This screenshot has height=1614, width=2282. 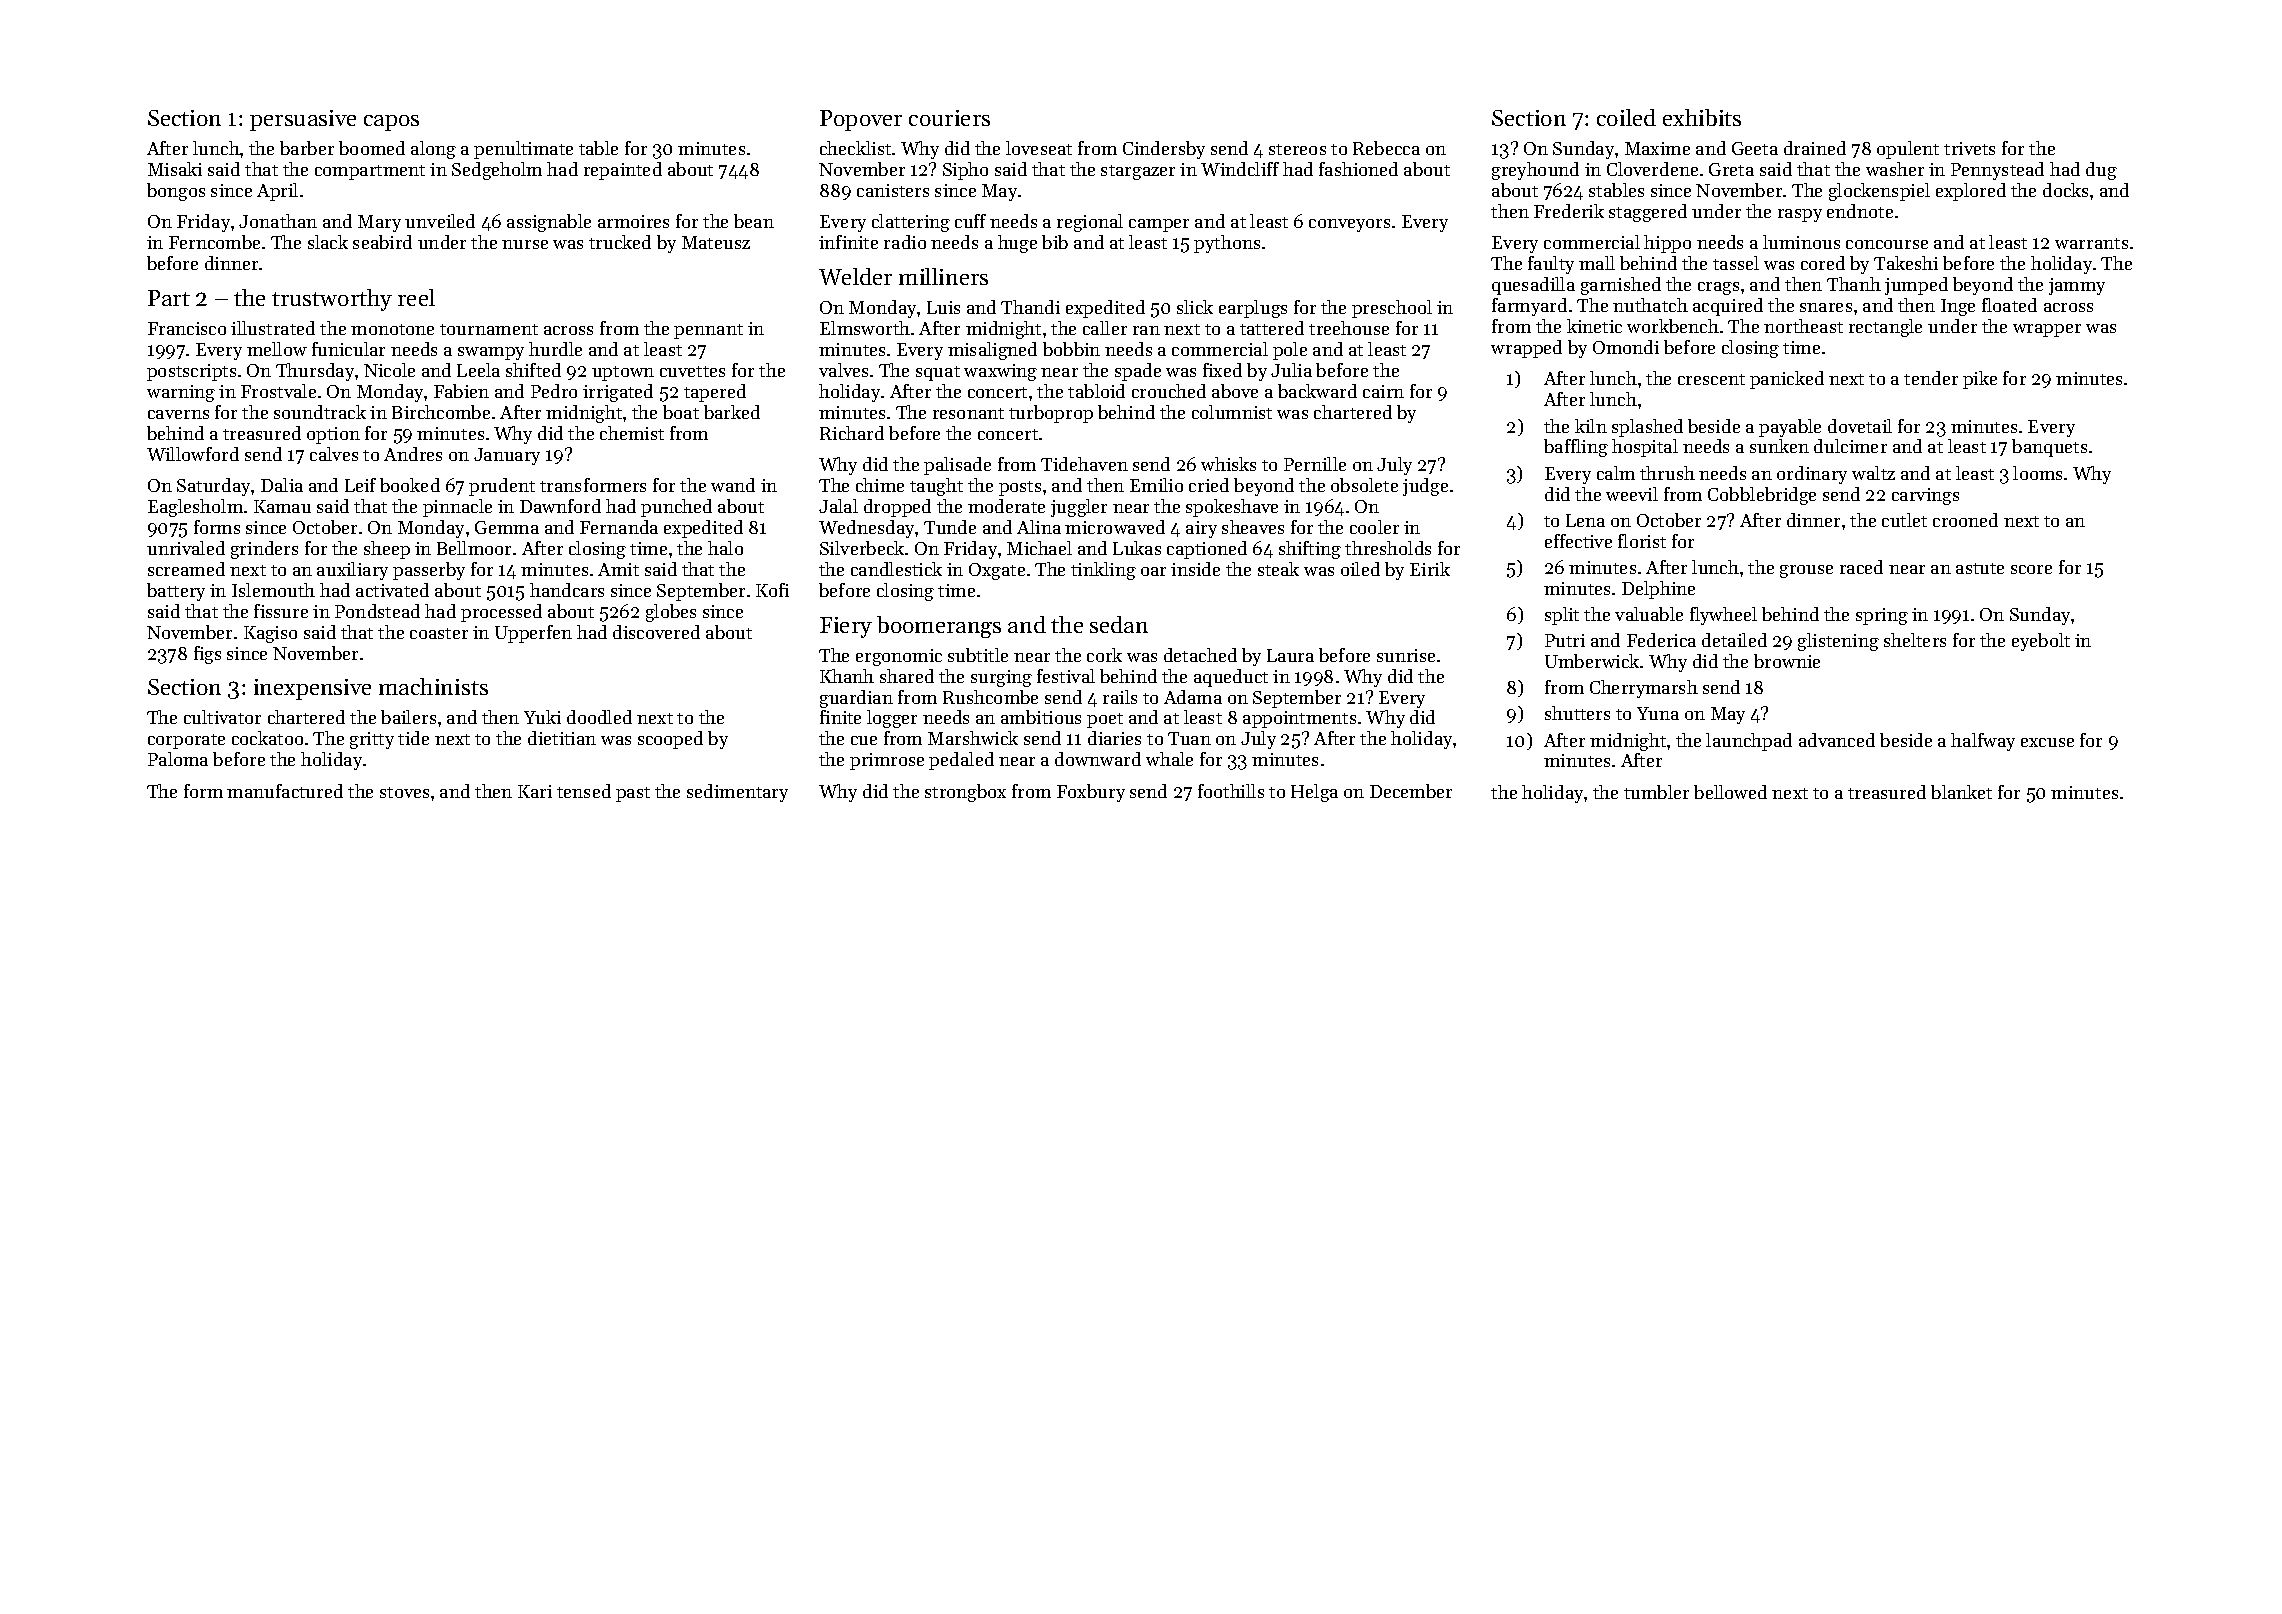 I want to click on boomed, so click(x=372, y=148).
